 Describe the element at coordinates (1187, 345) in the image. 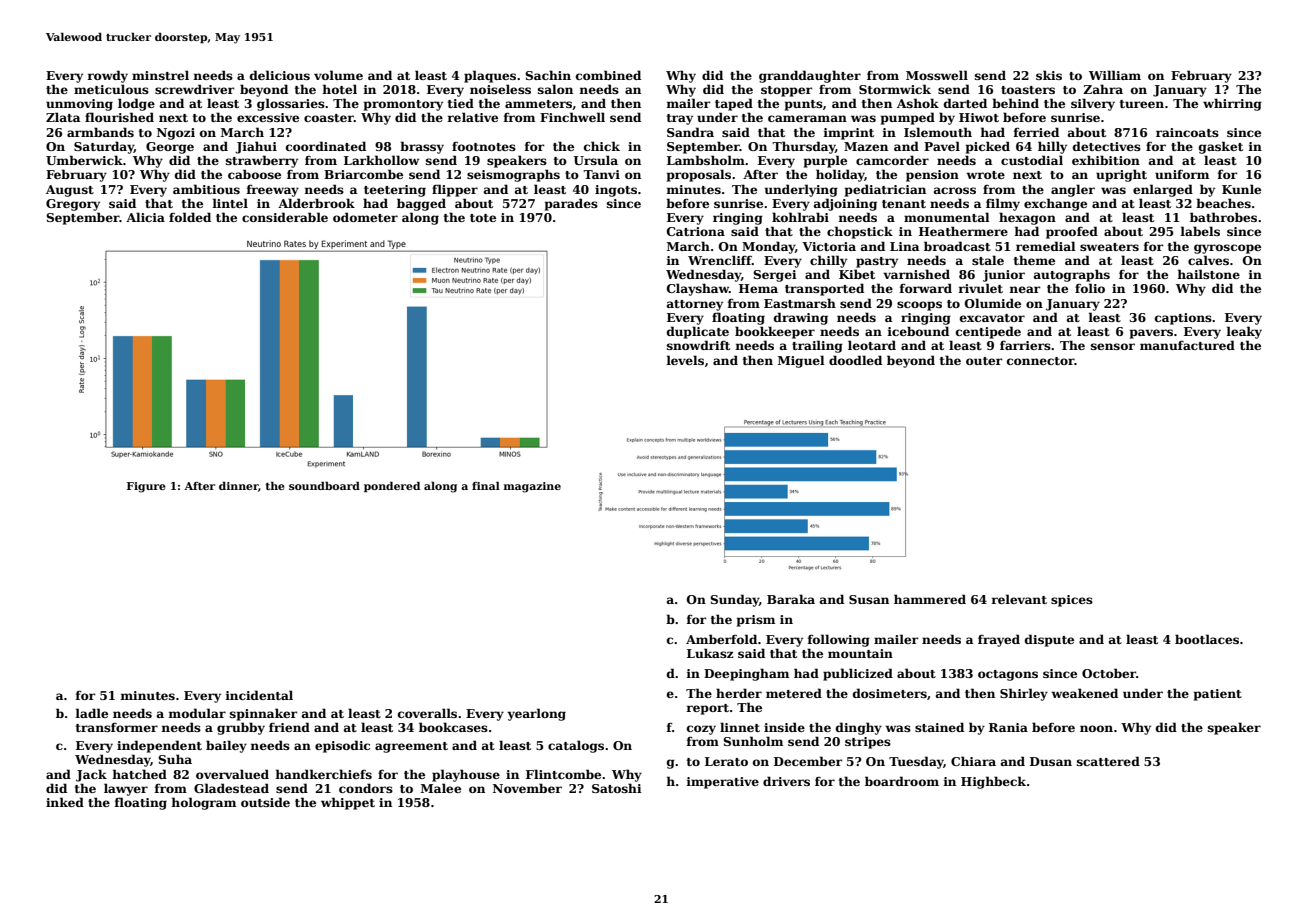

I see `manufactured` at that location.
